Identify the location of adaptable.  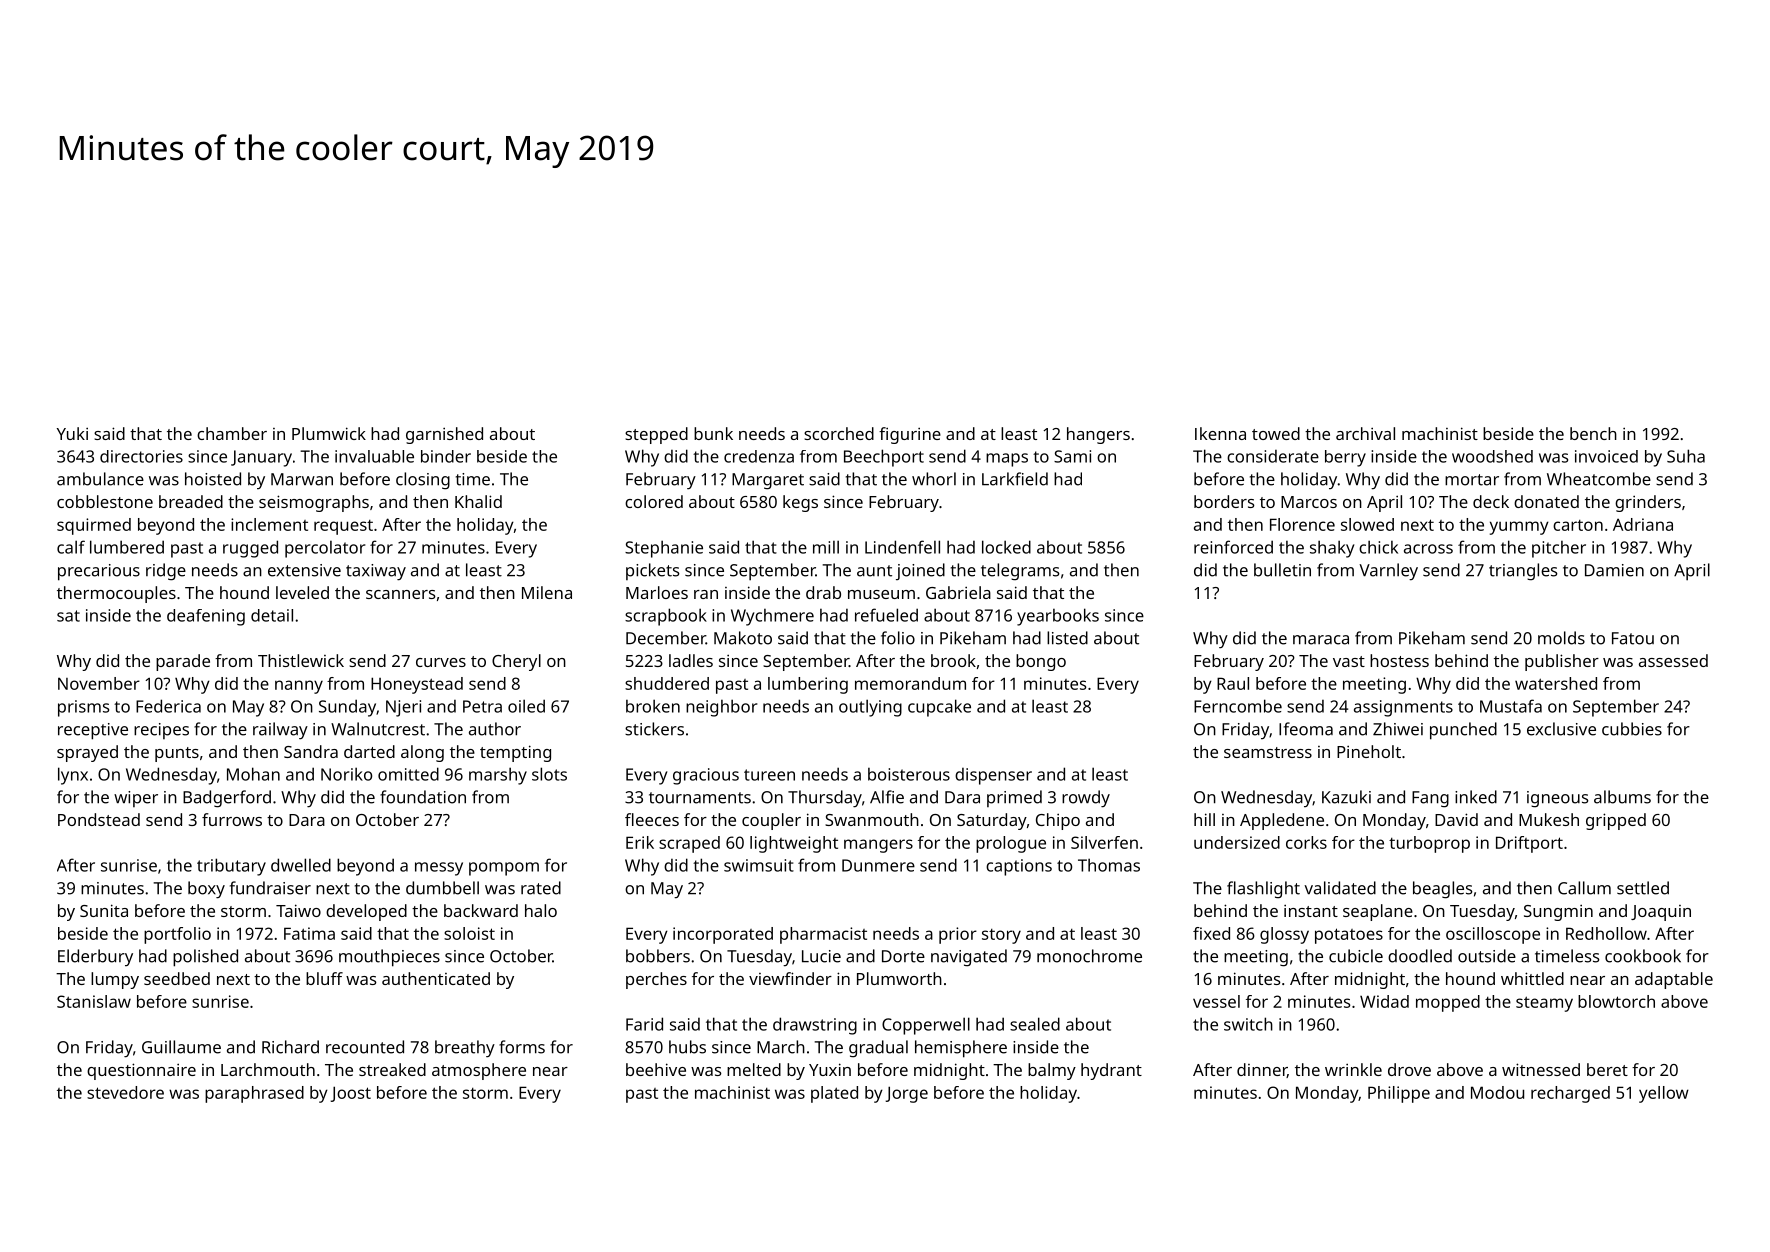
(1674, 980).
